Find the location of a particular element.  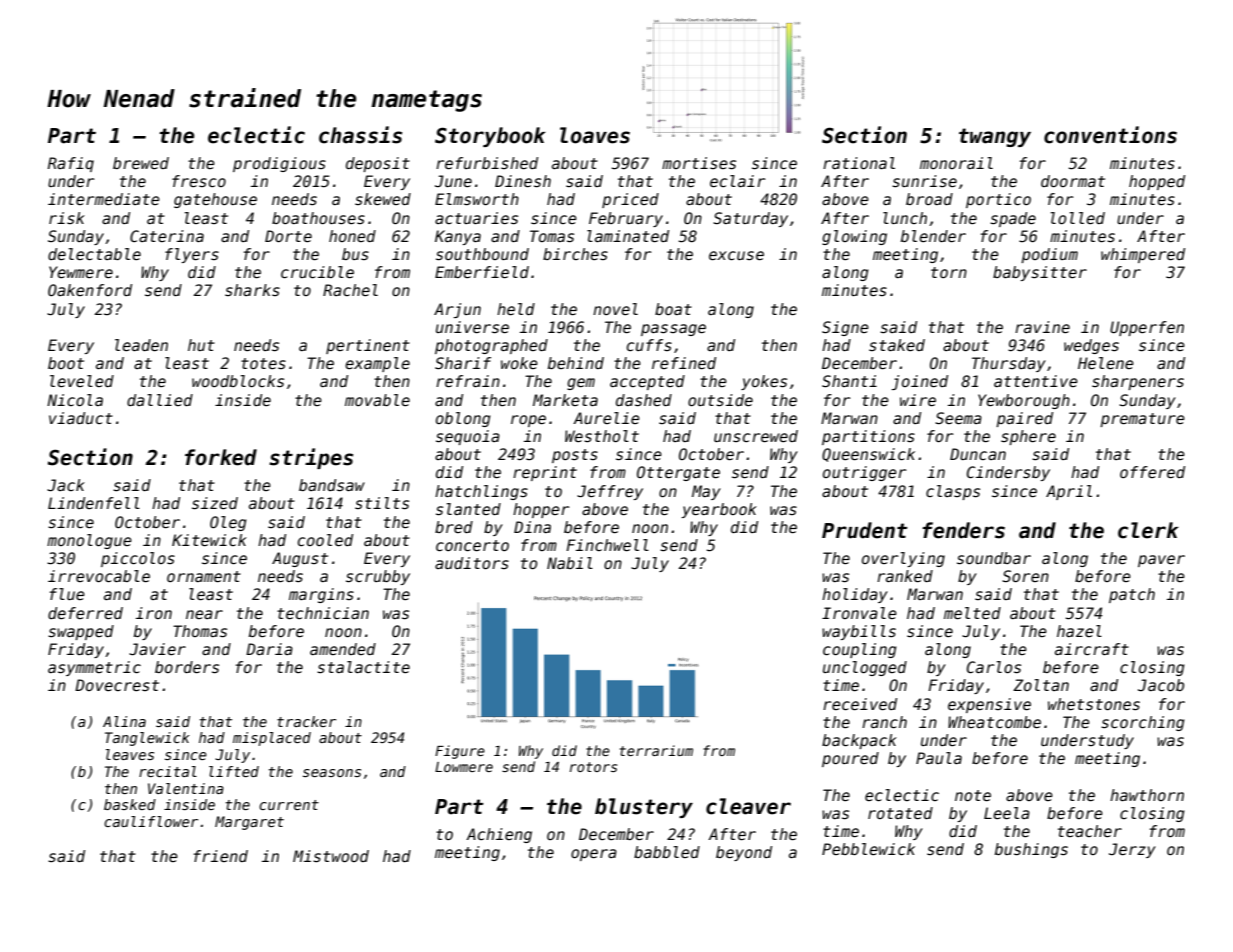

Figure is located at coordinates (460, 752).
